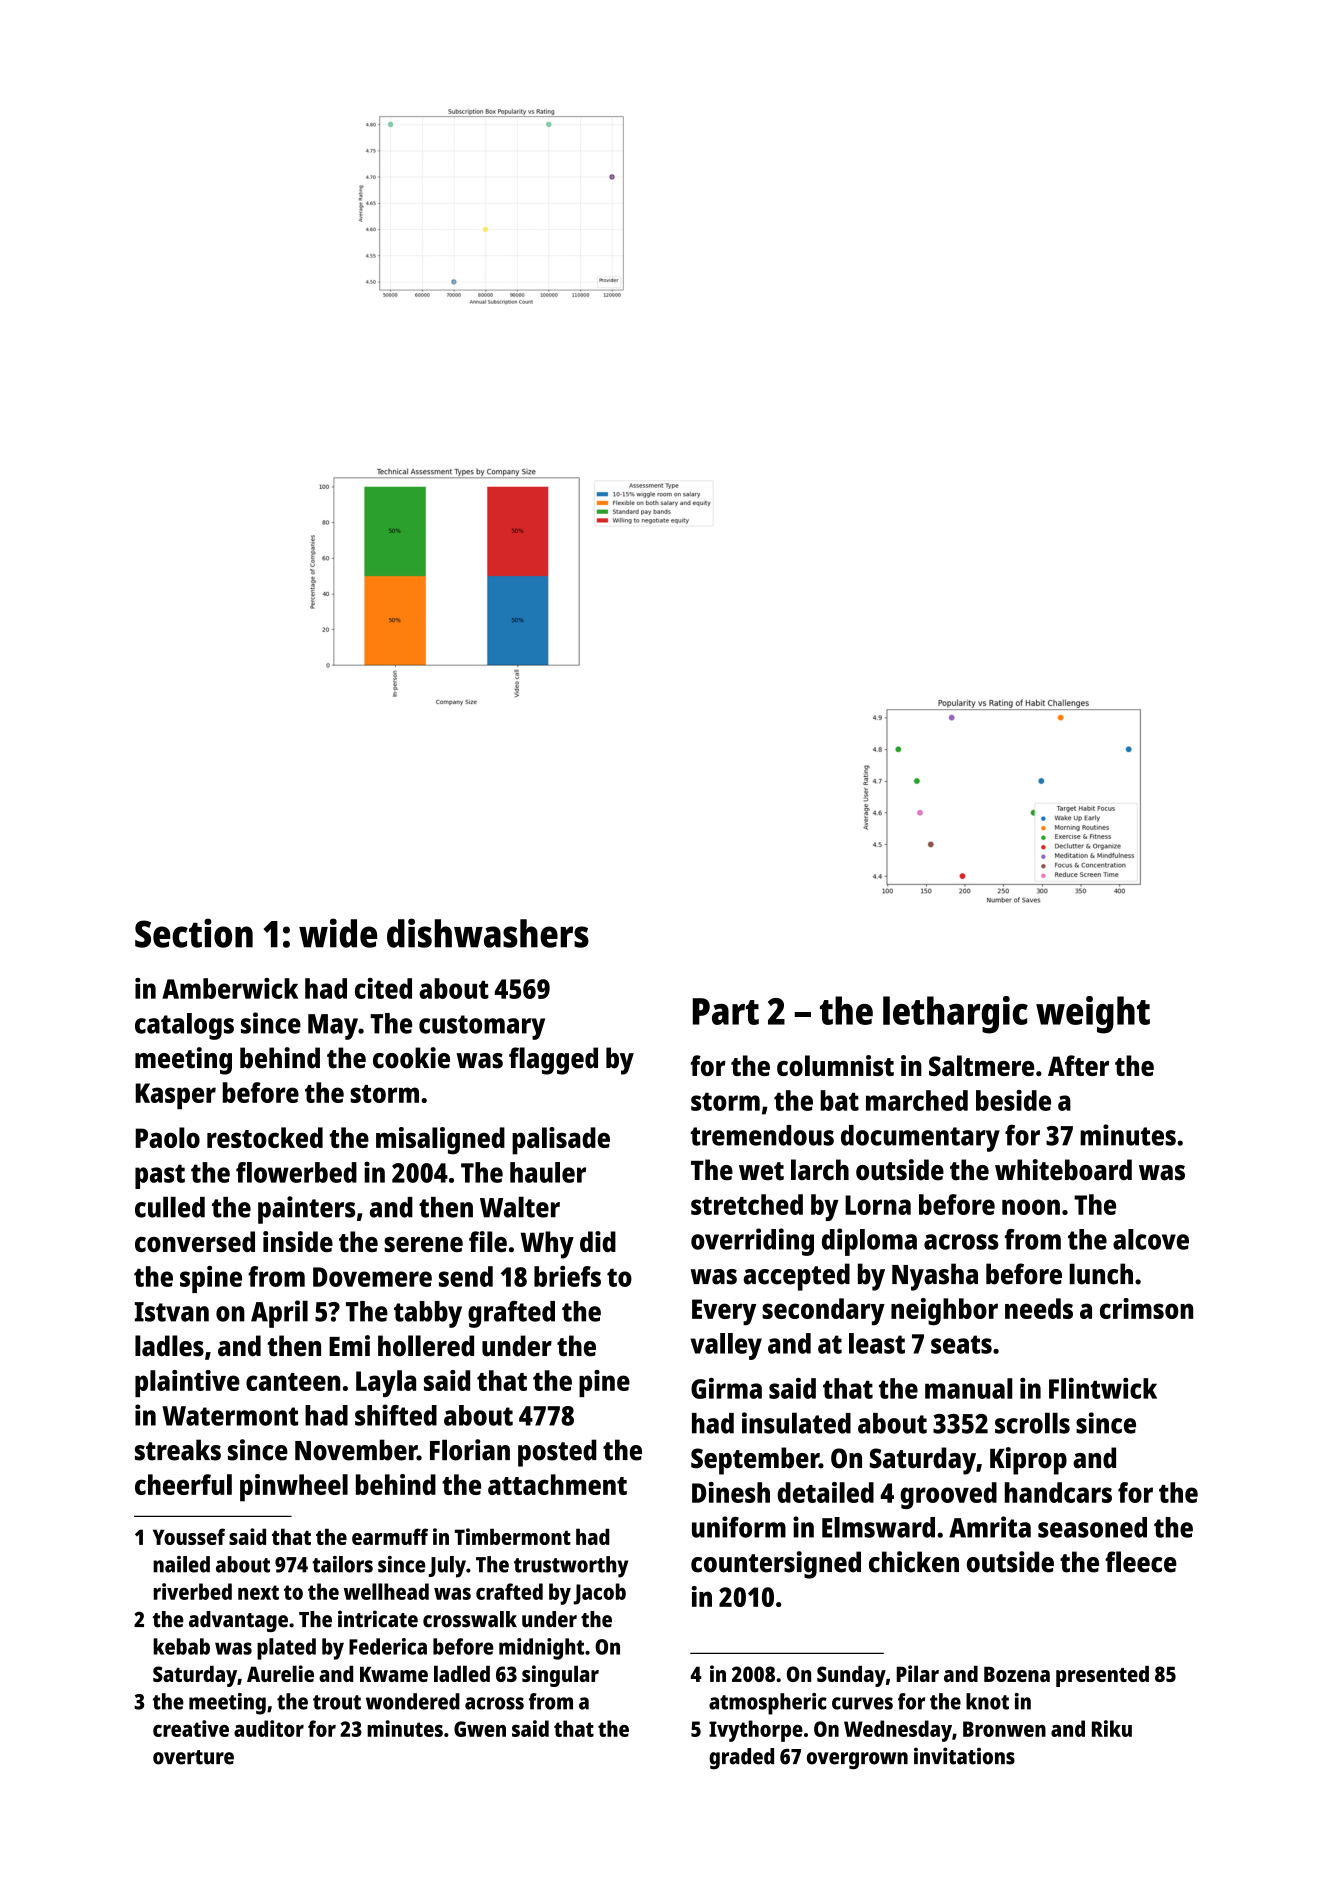 The width and height of the screenshot is (1334, 1887). What do you see at coordinates (194, 933) in the screenshot?
I see `Section` at bounding box center [194, 933].
